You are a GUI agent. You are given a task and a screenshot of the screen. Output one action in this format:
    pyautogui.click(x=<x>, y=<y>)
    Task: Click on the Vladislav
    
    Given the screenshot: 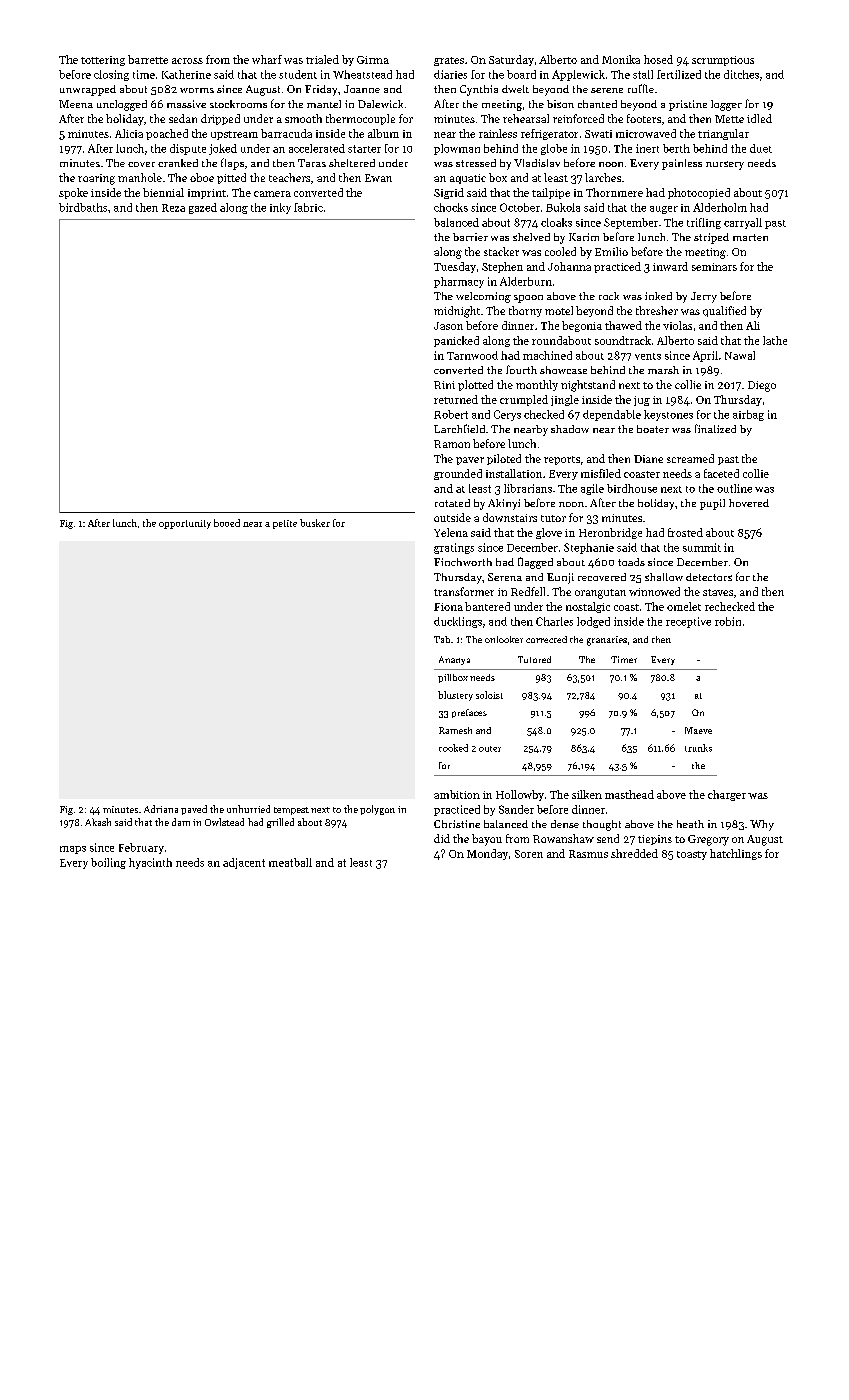 What is the action you would take?
    pyautogui.click(x=537, y=163)
